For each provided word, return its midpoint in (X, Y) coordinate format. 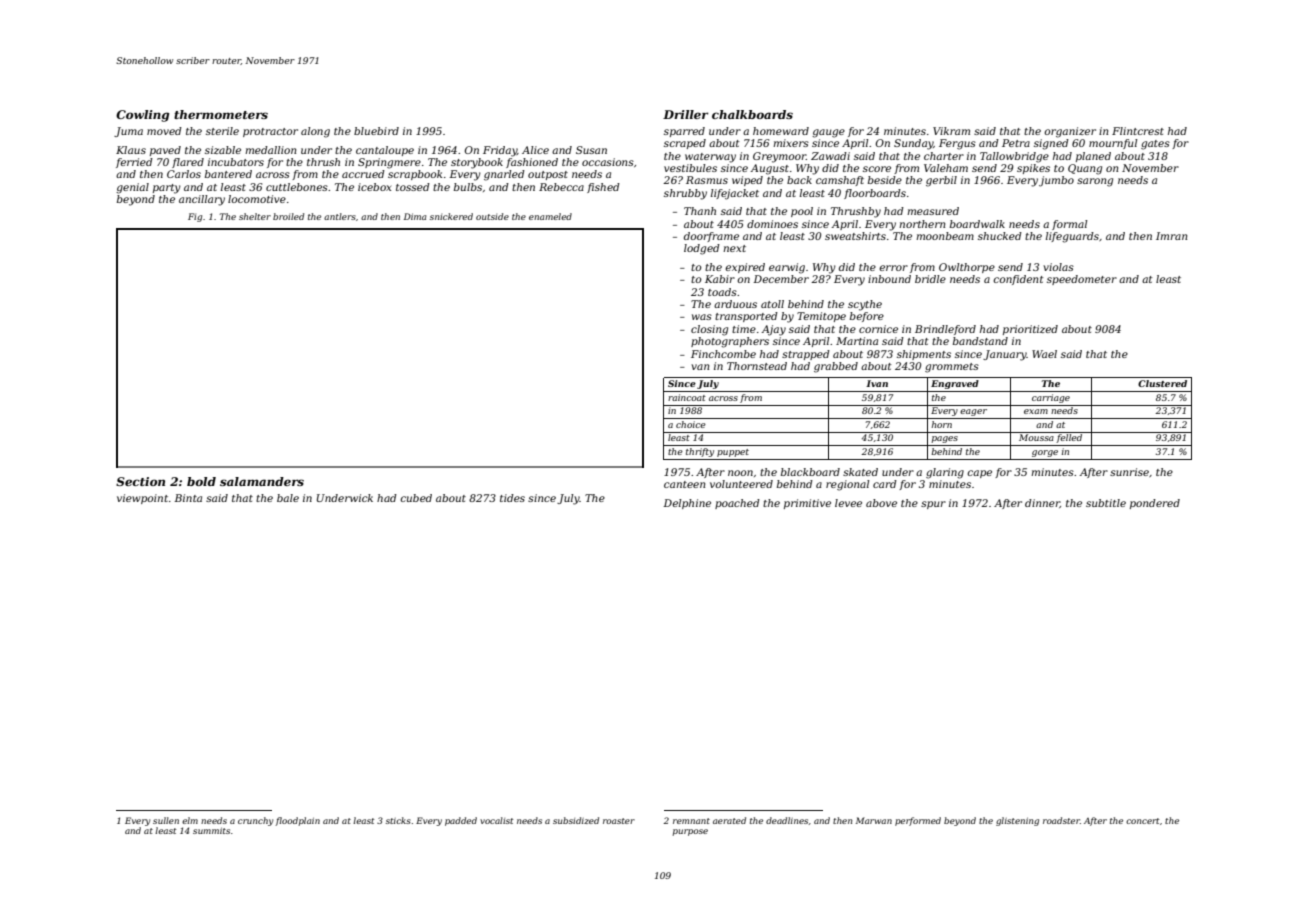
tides (512, 498)
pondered (1155, 504)
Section (140, 481)
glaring (945, 473)
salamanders (262, 481)
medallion (270, 150)
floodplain (297, 821)
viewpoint (142, 499)
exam (1036, 411)
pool (802, 212)
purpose (690, 832)
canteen (684, 484)
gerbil (941, 181)
